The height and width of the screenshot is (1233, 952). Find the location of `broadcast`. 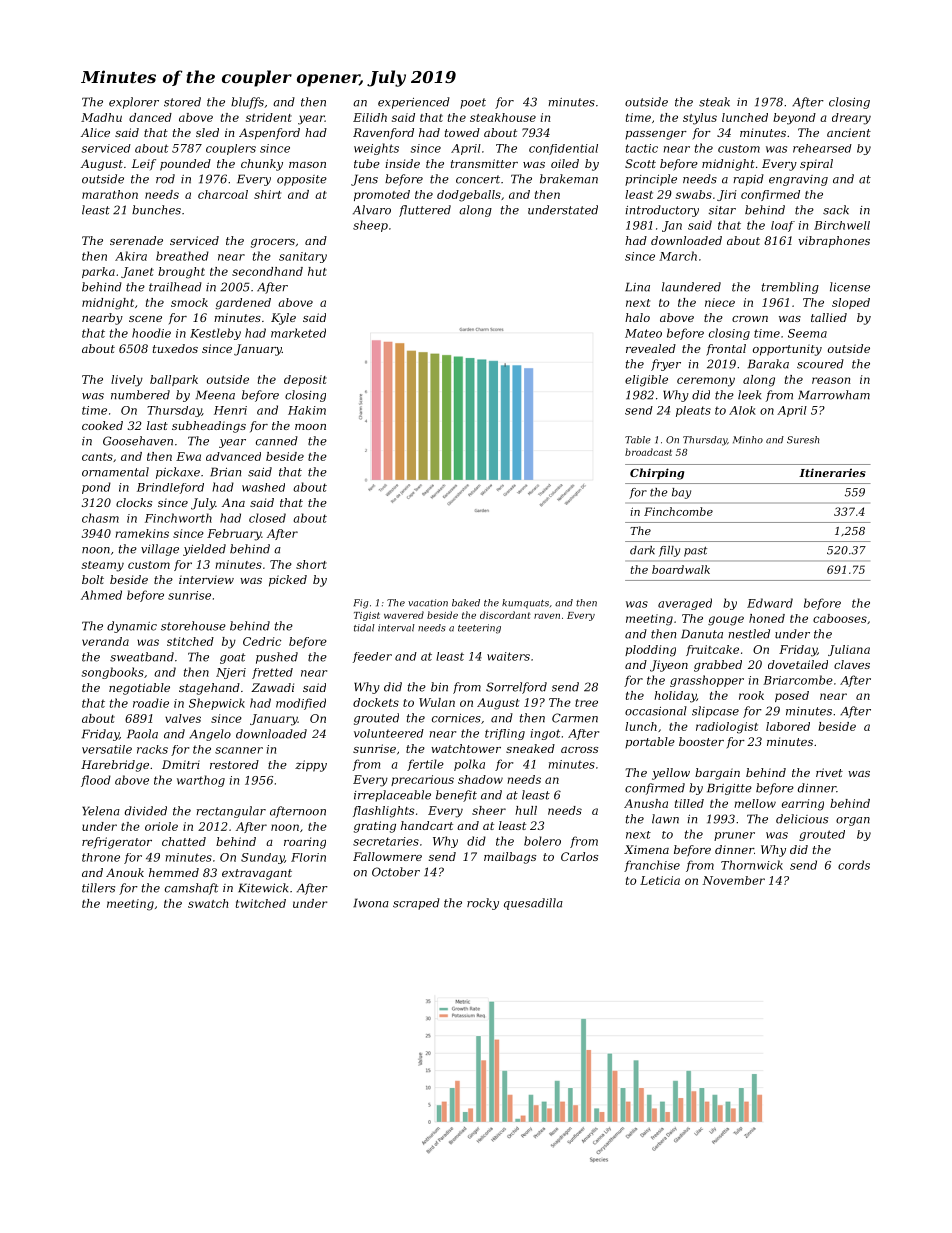

broadcast is located at coordinates (648, 452).
